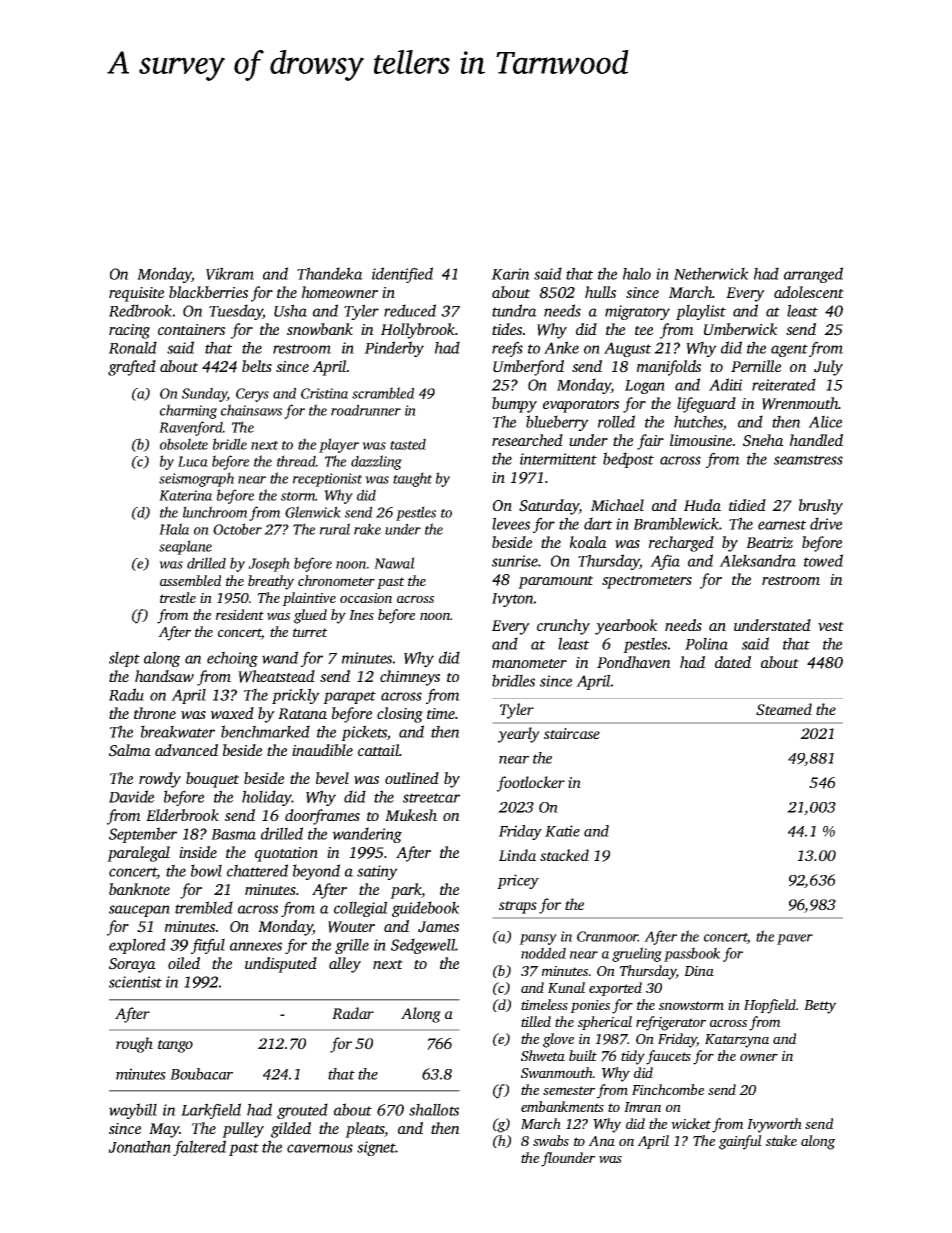 This screenshot has width=952, height=1233. I want to click on trestle, so click(178, 597).
